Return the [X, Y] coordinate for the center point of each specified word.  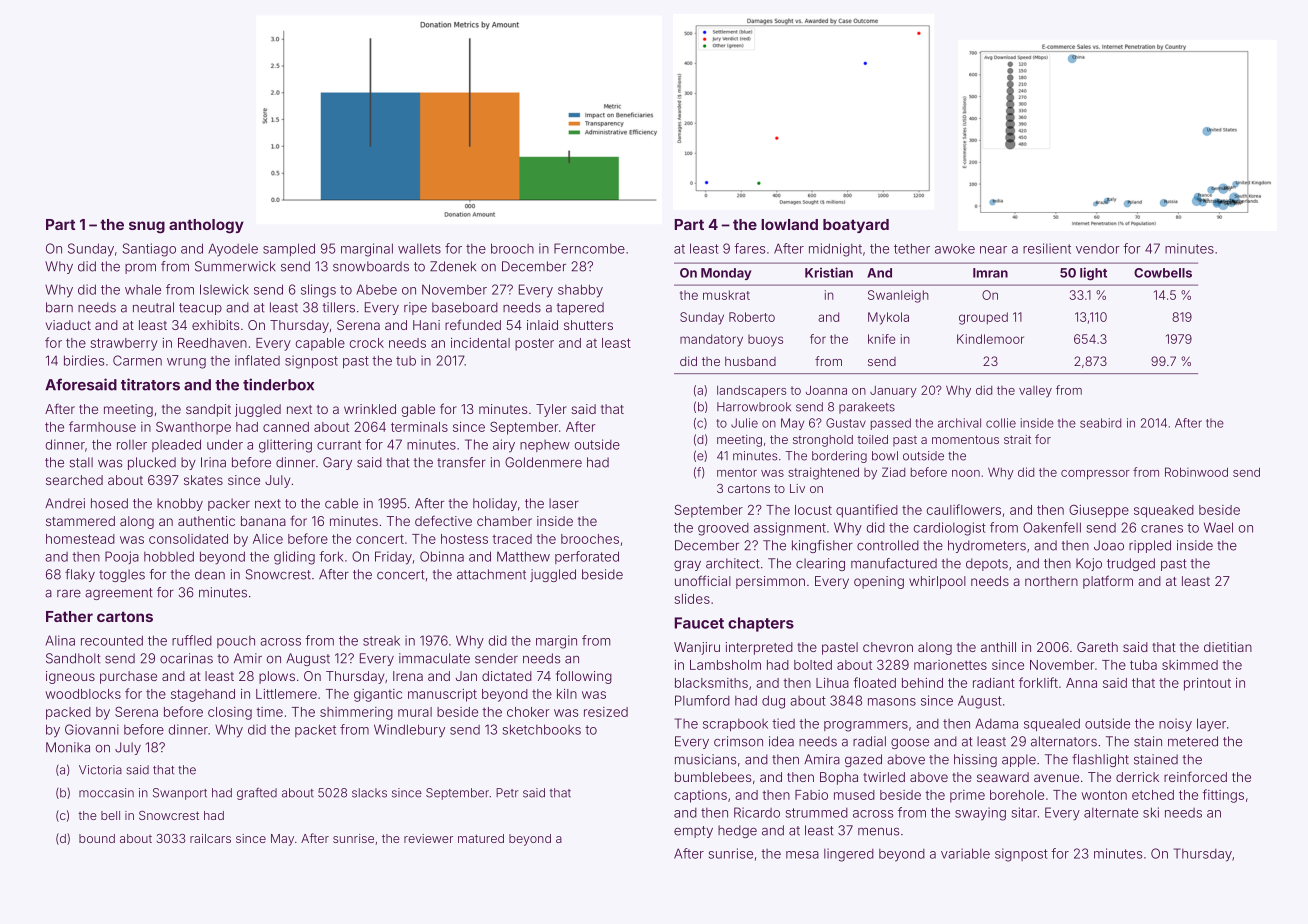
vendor [1098, 249]
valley [1035, 392]
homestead [80, 539]
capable [320, 344]
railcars [210, 838]
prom [140, 268]
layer [1211, 725]
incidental [480, 343]
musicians [705, 759]
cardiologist [950, 529]
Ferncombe [589, 248]
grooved [723, 529]
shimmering [356, 713]
